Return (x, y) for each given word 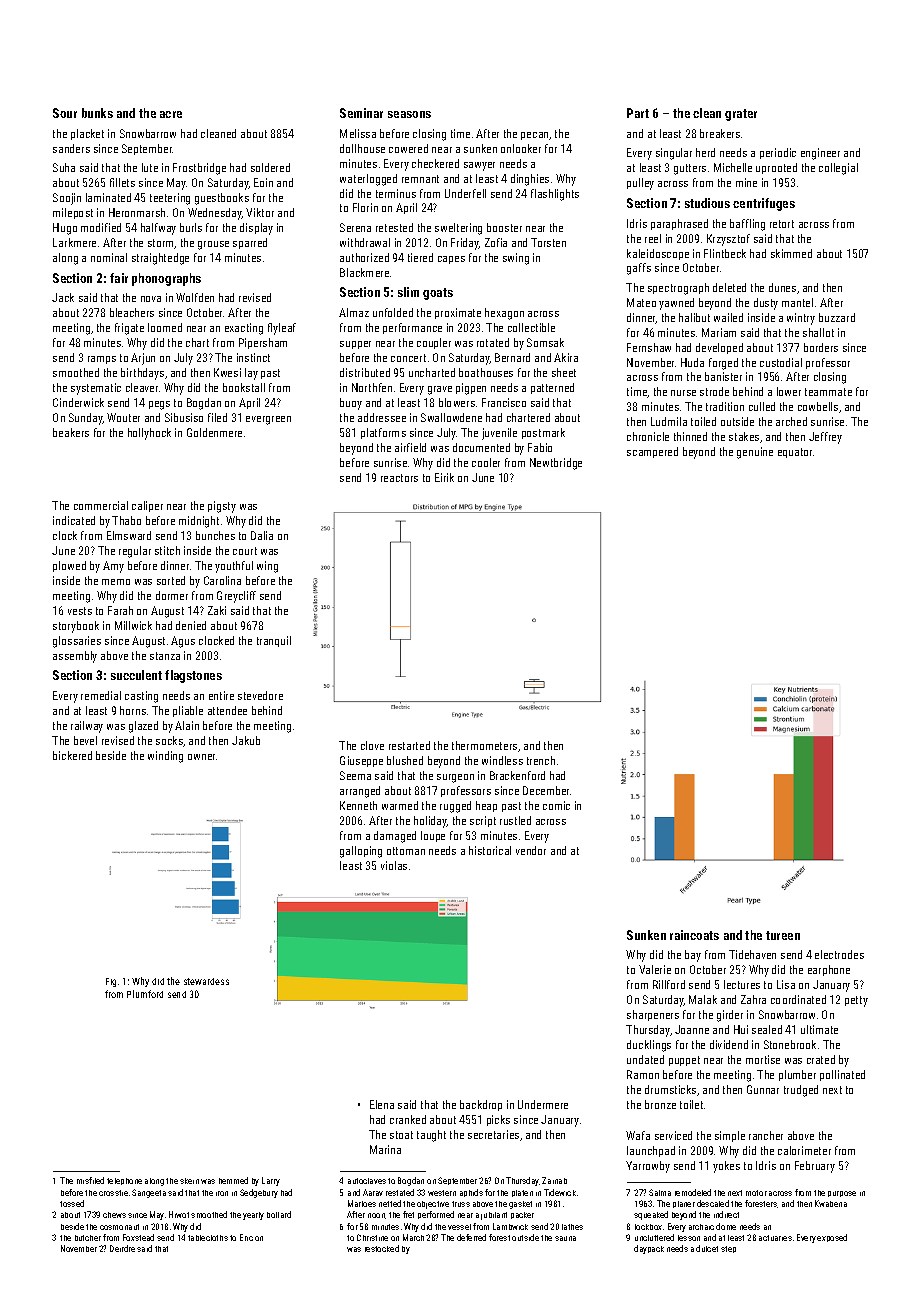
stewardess (206, 981)
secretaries (493, 1134)
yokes (726, 1167)
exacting (244, 329)
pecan (534, 136)
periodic (778, 153)
